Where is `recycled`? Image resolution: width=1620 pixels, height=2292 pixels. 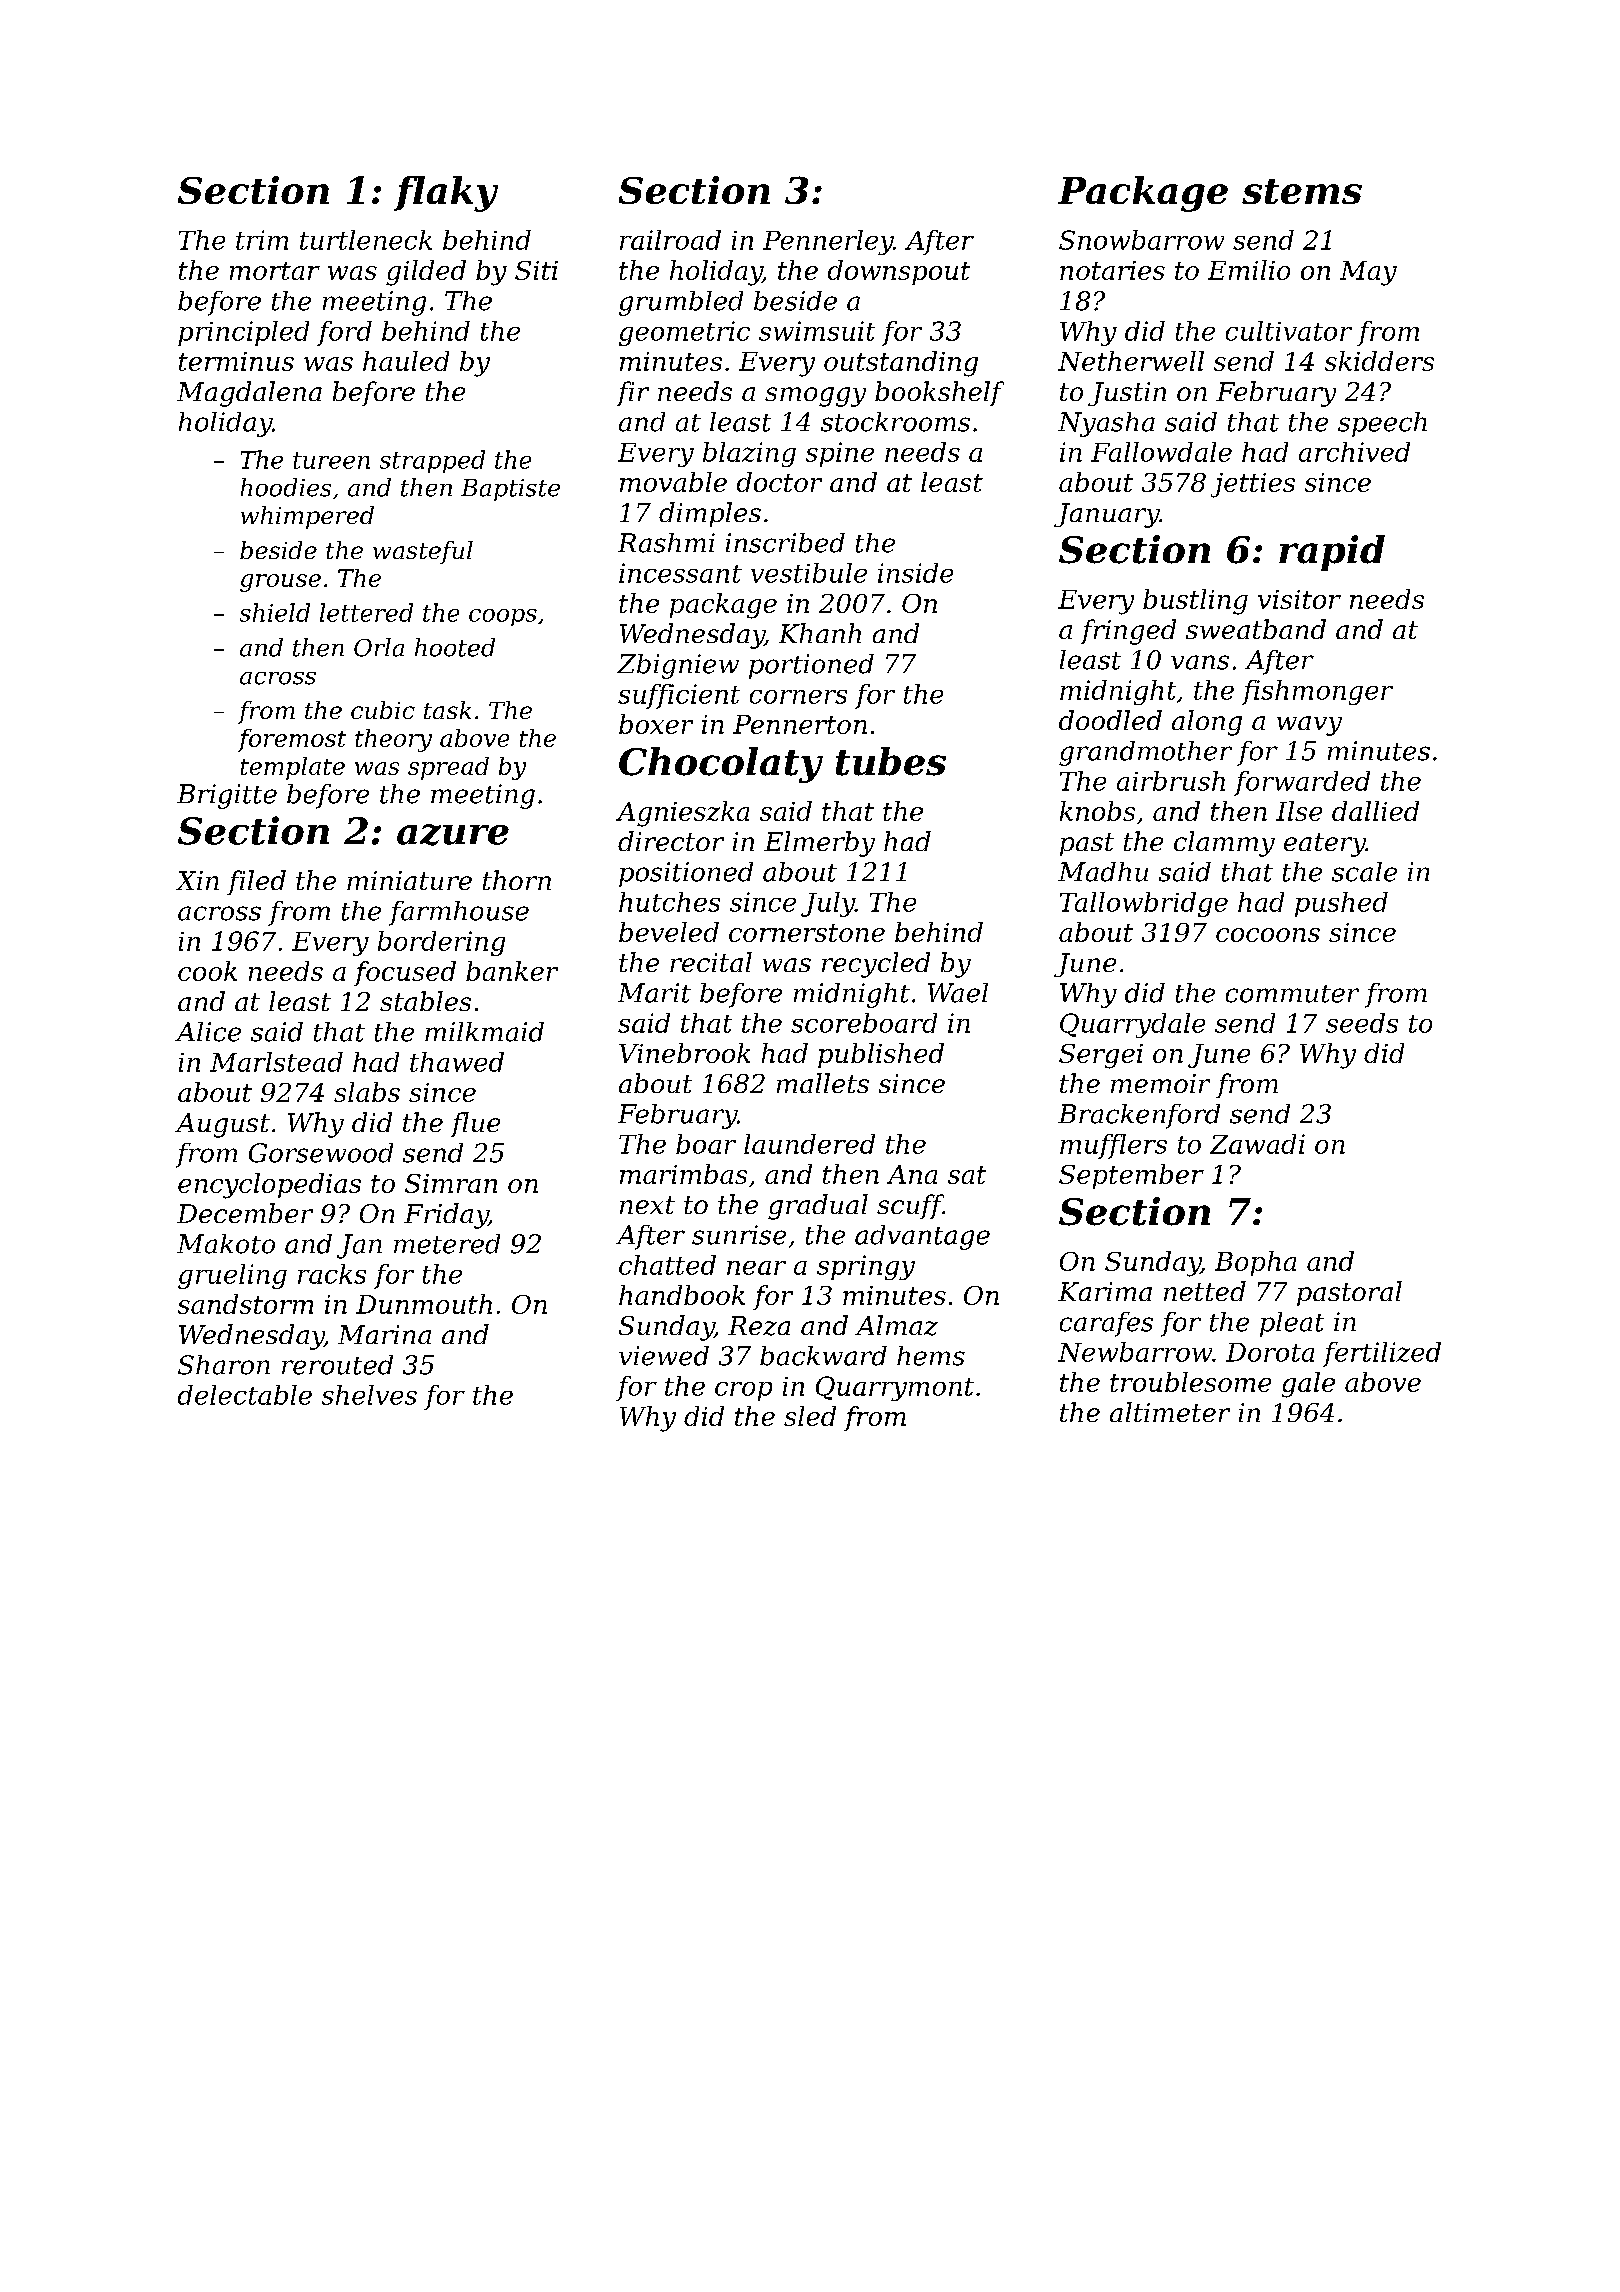
recycled is located at coordinates (876, 965).
